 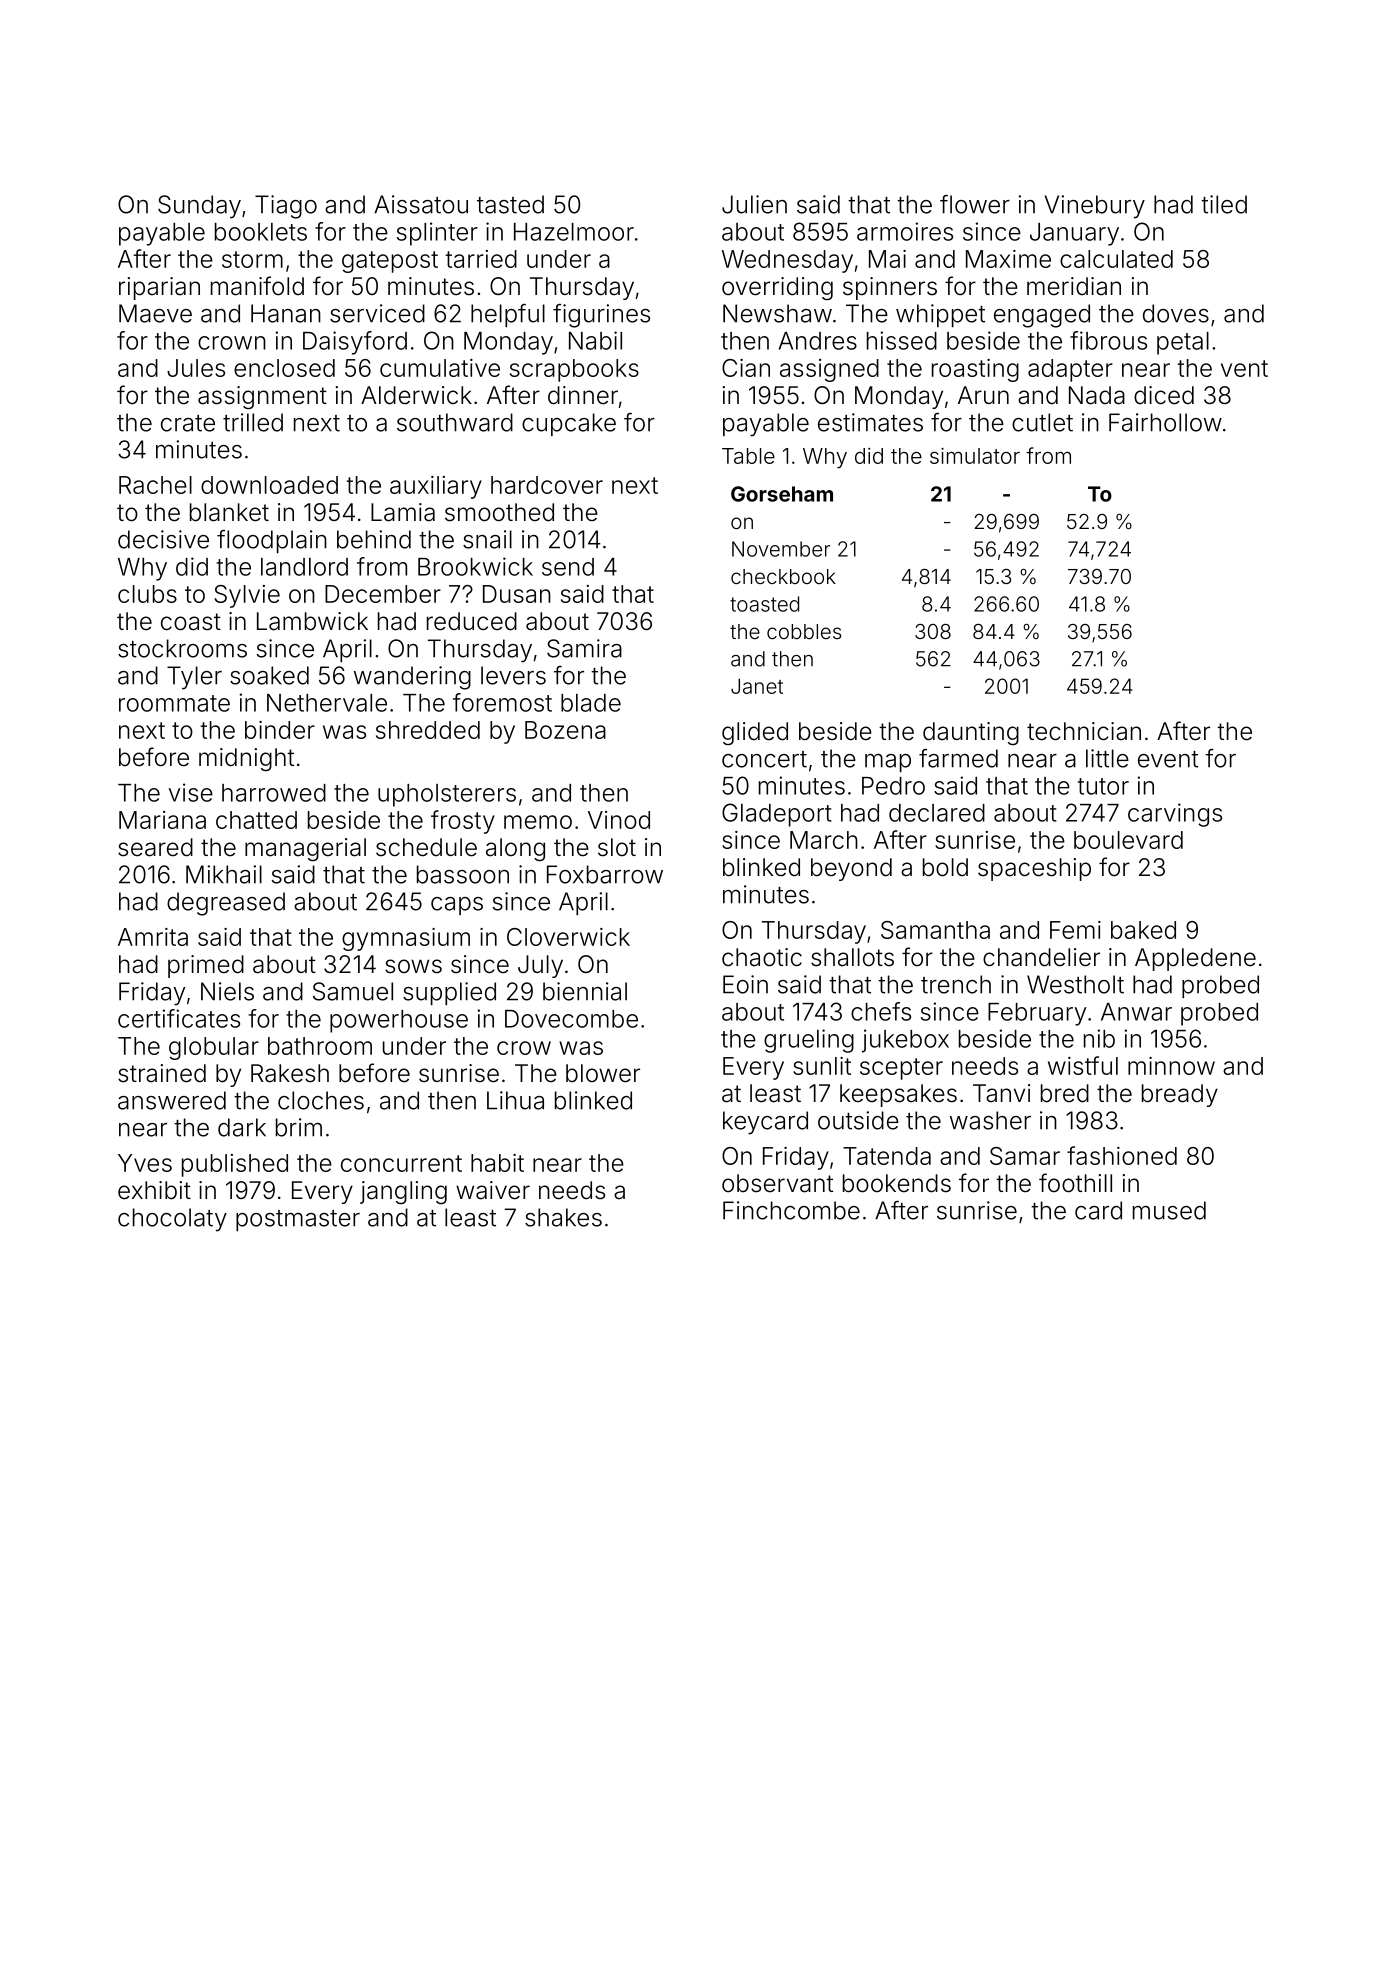 What do you see at coordinates (1037, 1014) in the screenshot?
I see `February` at bounding box center [1037, 1014].
